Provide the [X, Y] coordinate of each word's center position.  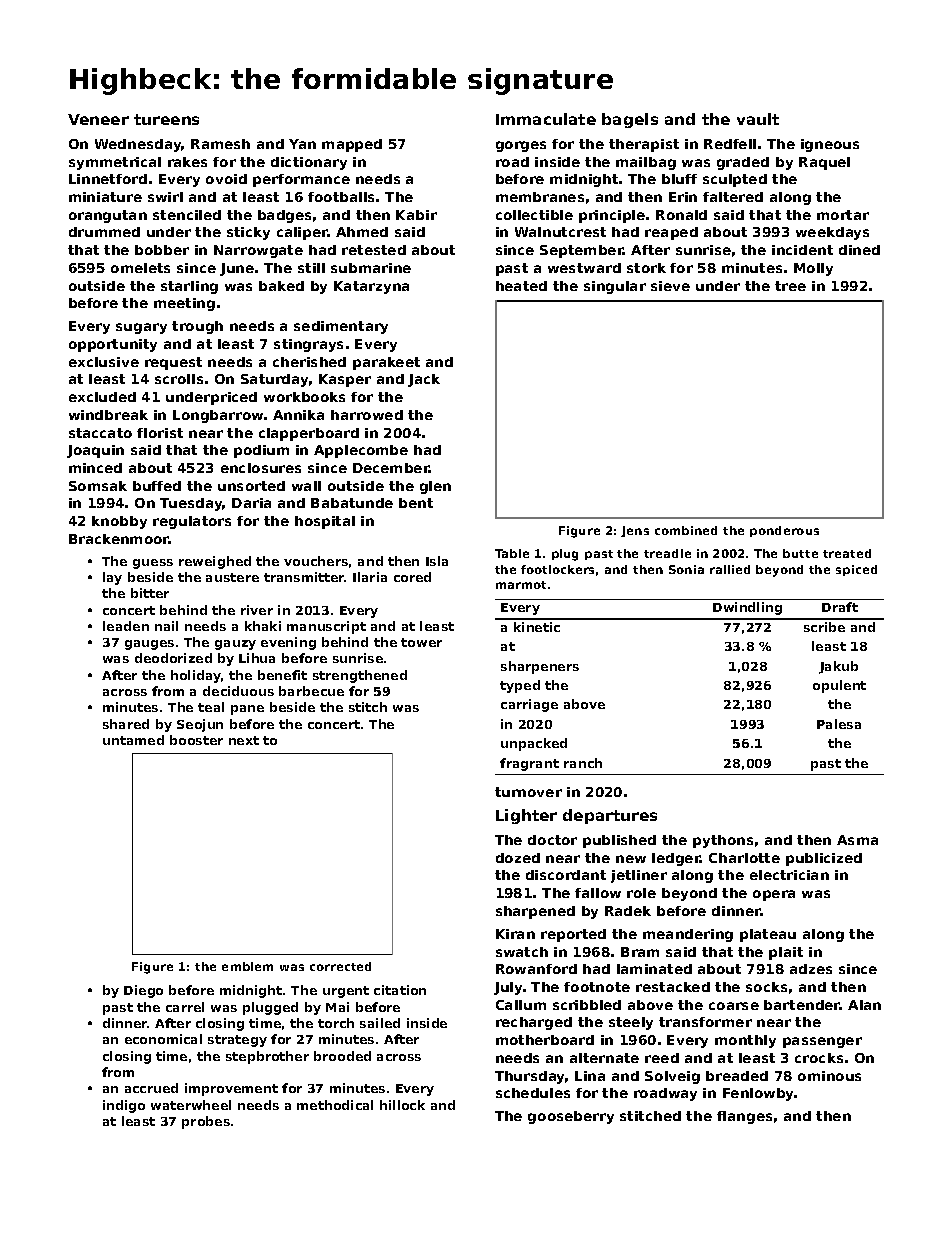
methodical [335, 1105]
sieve [670, 286]
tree [790, 286]
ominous [829, 1076]
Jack [424, 380]
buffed [157, 486]
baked [281, 286]
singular [615, 287]
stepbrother [267, 1057]
